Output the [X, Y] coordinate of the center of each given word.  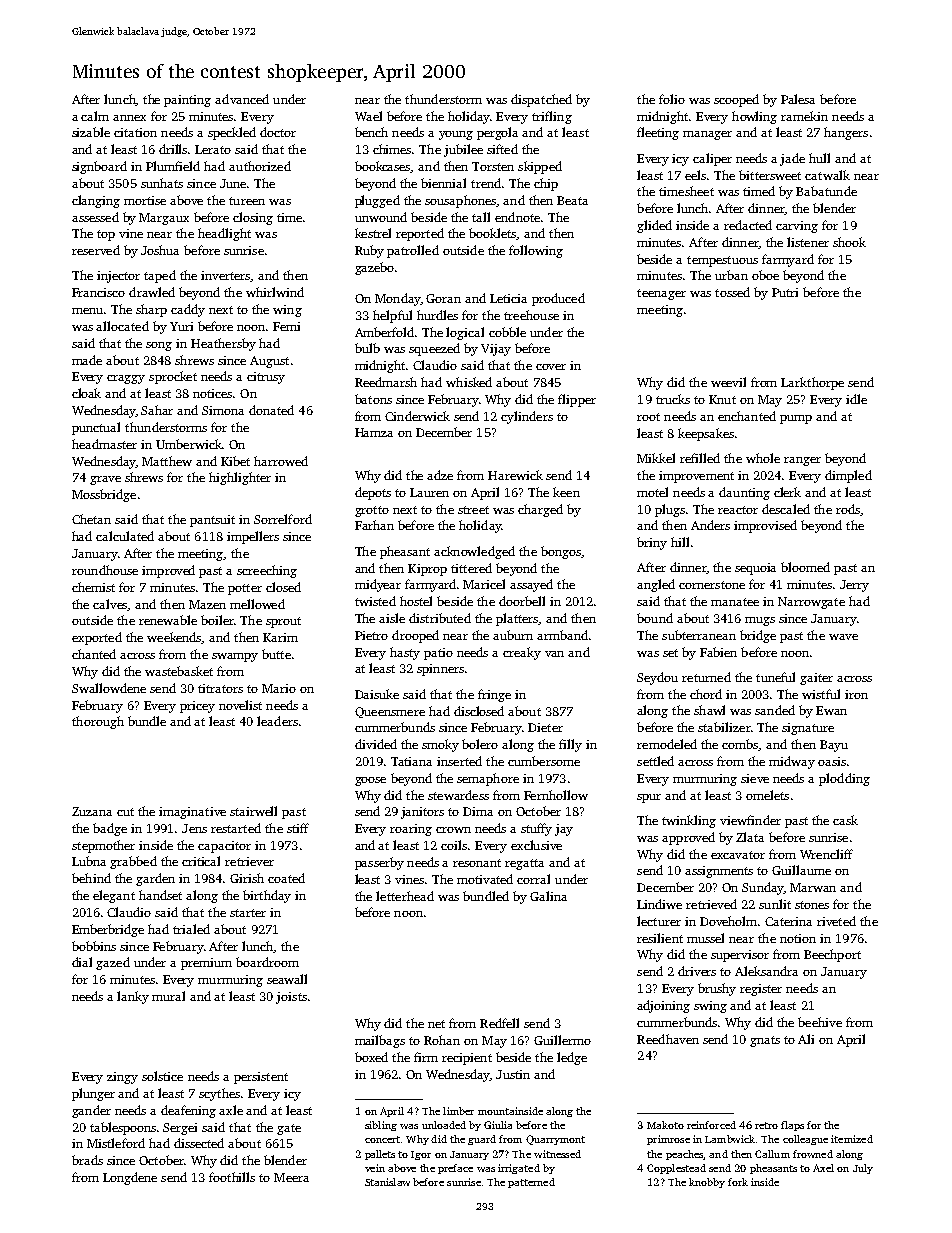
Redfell [499, 1023]
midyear [378, 585]
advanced [242, 99]
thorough [98, 722]
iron [856, 694]
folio [672, 99]
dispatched [541, 100]
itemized [852, 1139]
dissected [199, 1143]
